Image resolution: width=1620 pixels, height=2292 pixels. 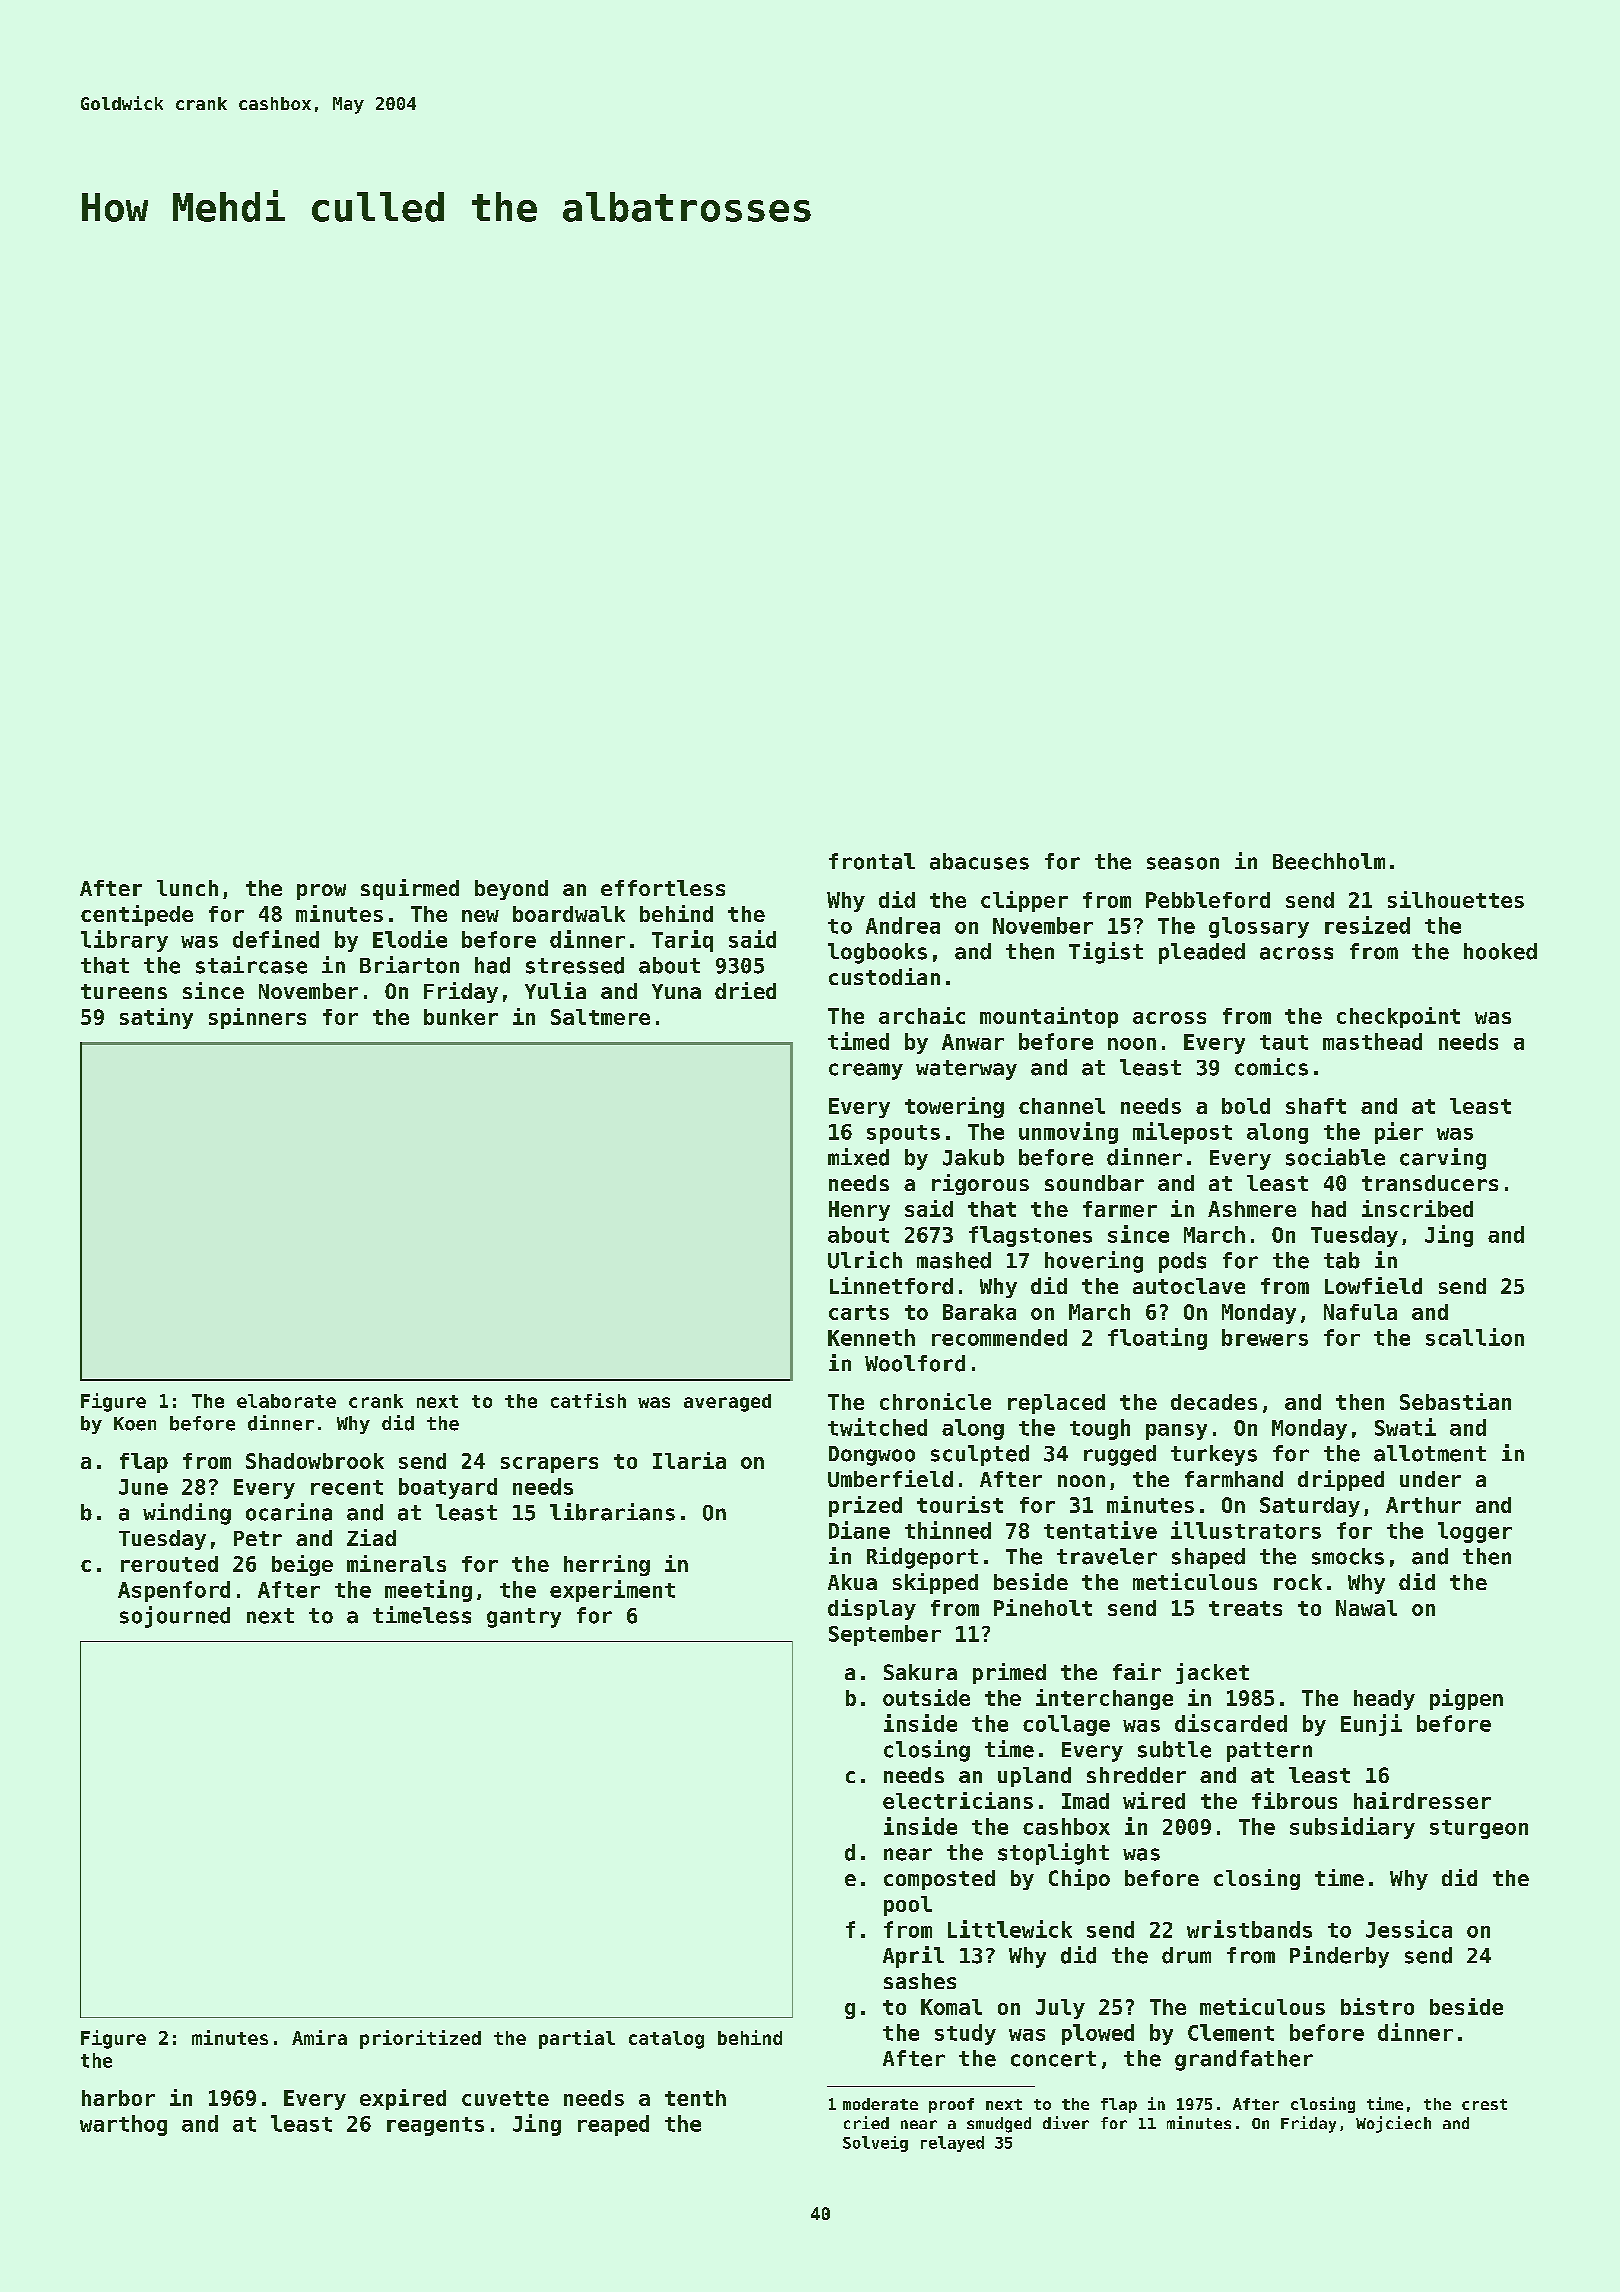 I want to click on satiny, so click(x=156, y=1018).
